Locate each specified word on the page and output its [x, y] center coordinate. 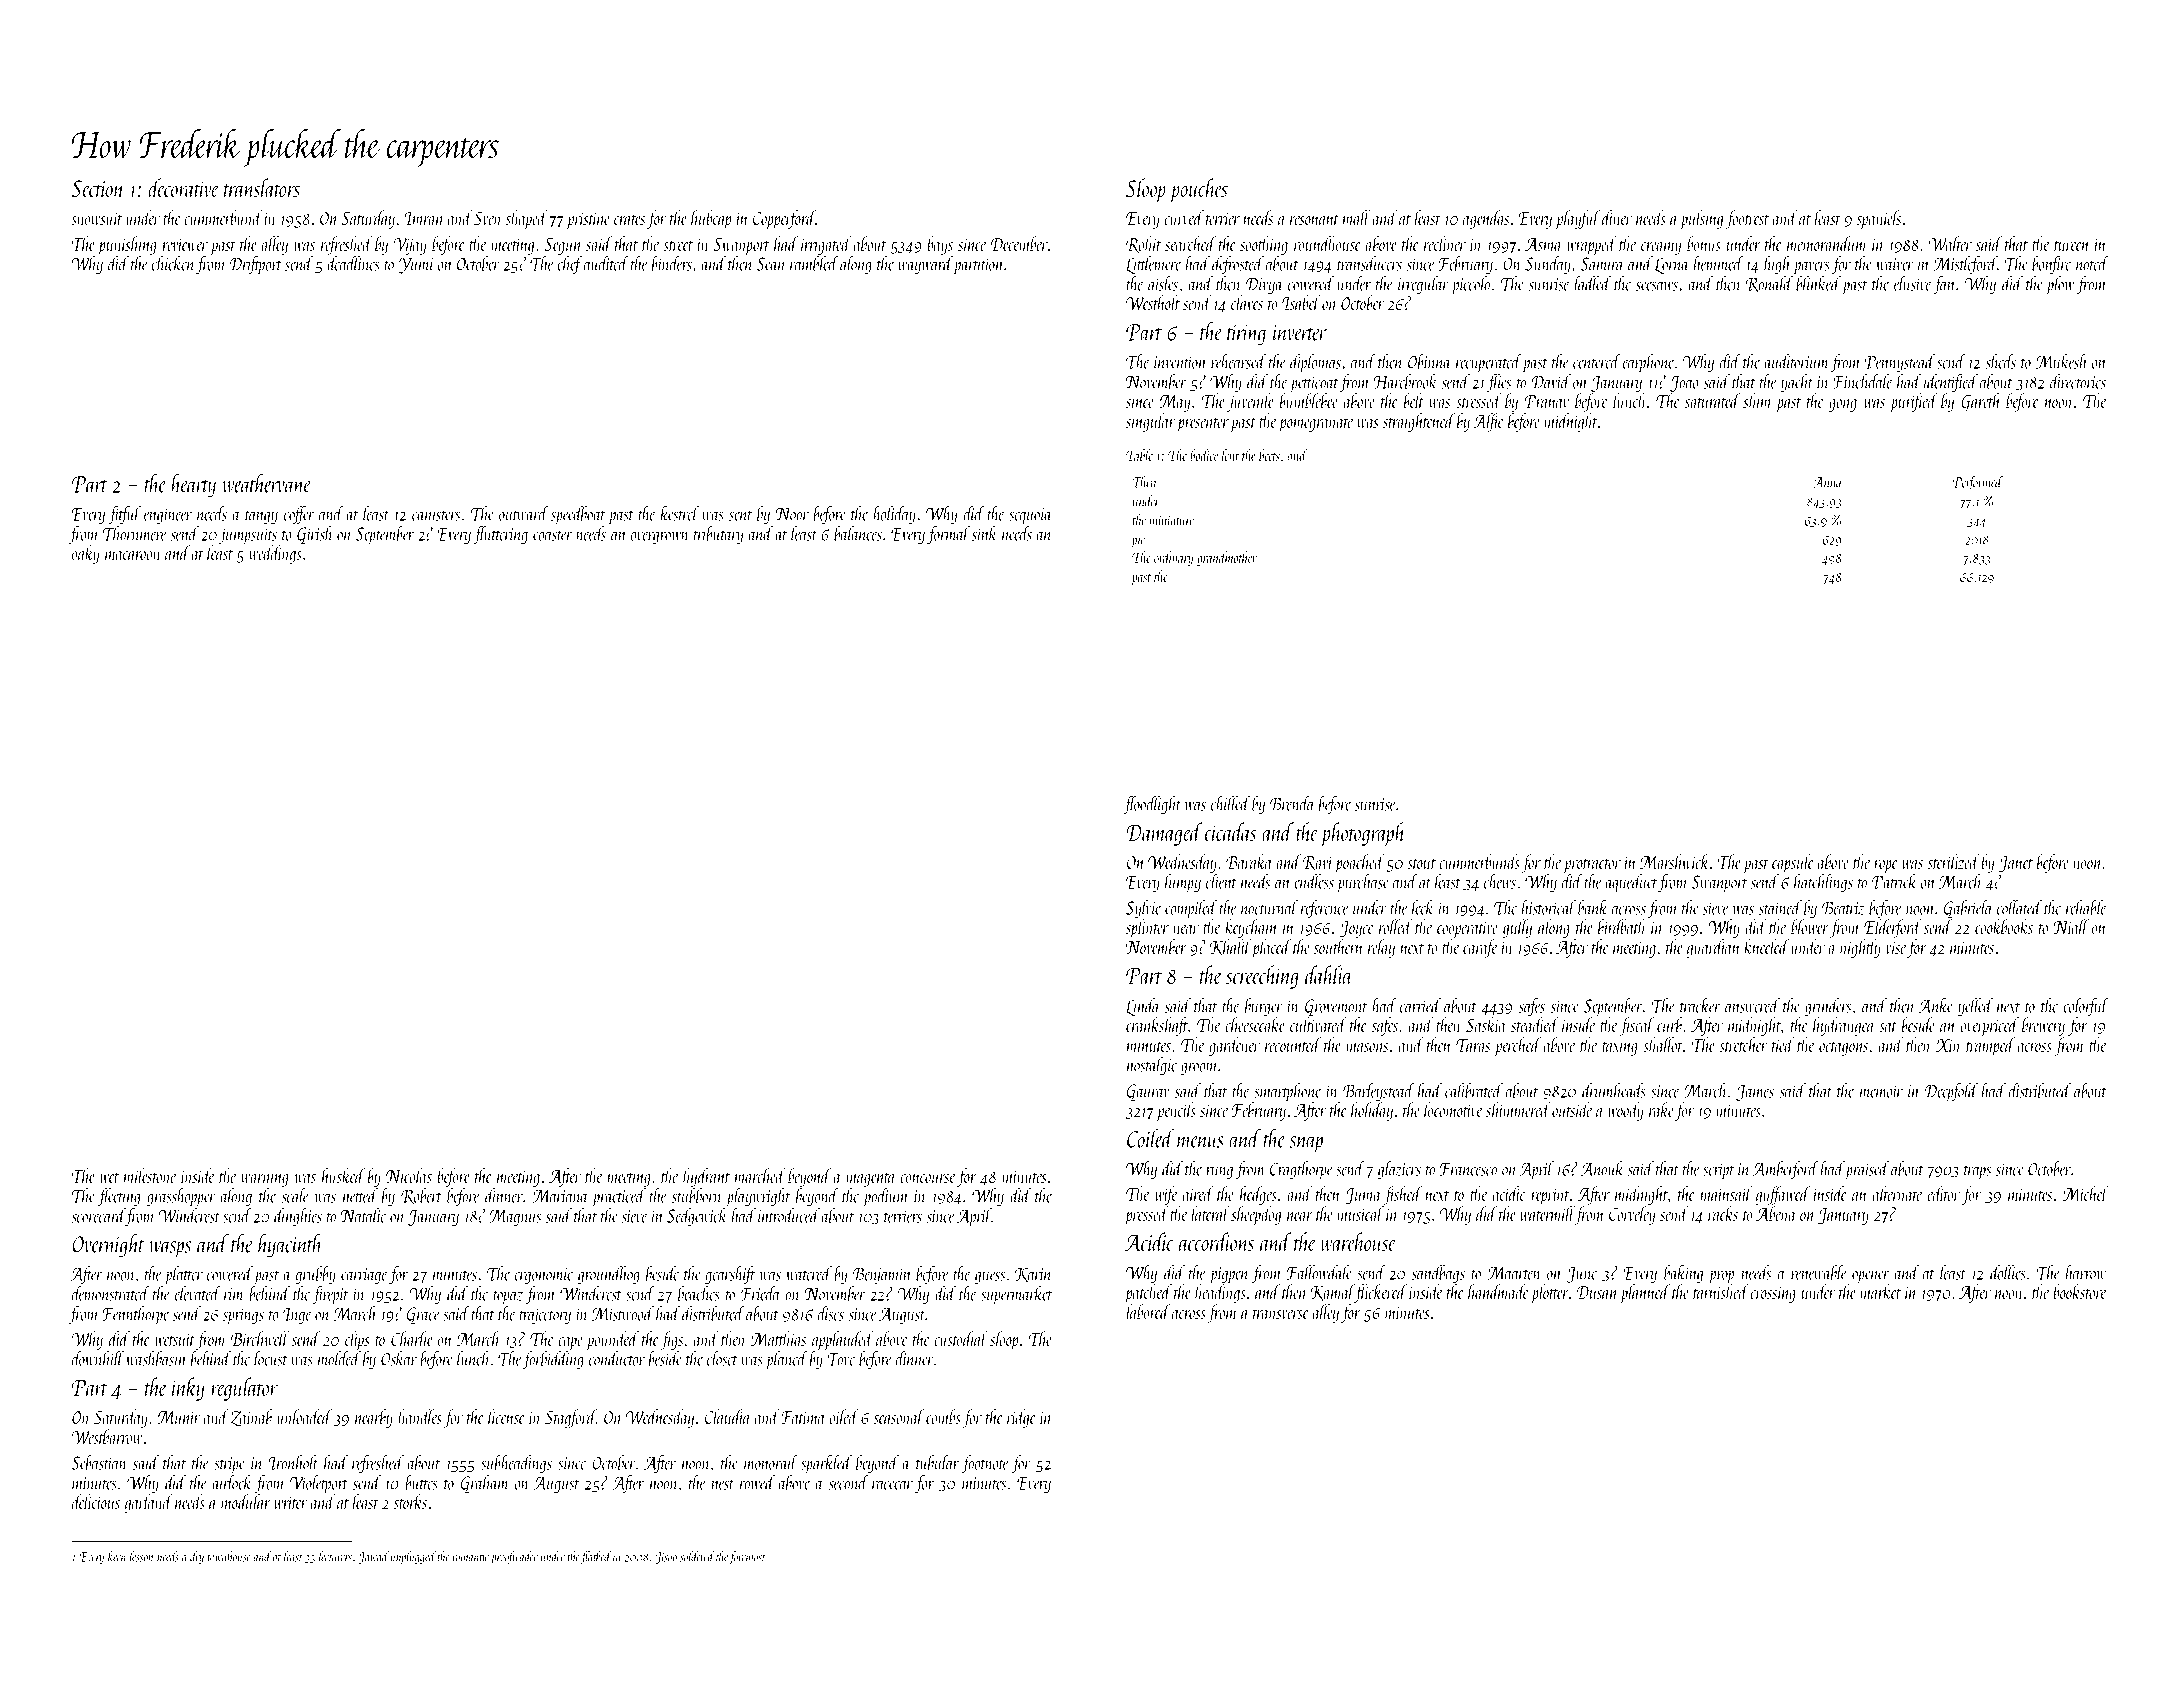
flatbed [596, 1557]
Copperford [784, 219]
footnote [985, 1464]
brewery [2043, 1026]
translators [262, 187]
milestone [150, 1175]
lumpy [1183, 883]
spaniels [1878, 219]
